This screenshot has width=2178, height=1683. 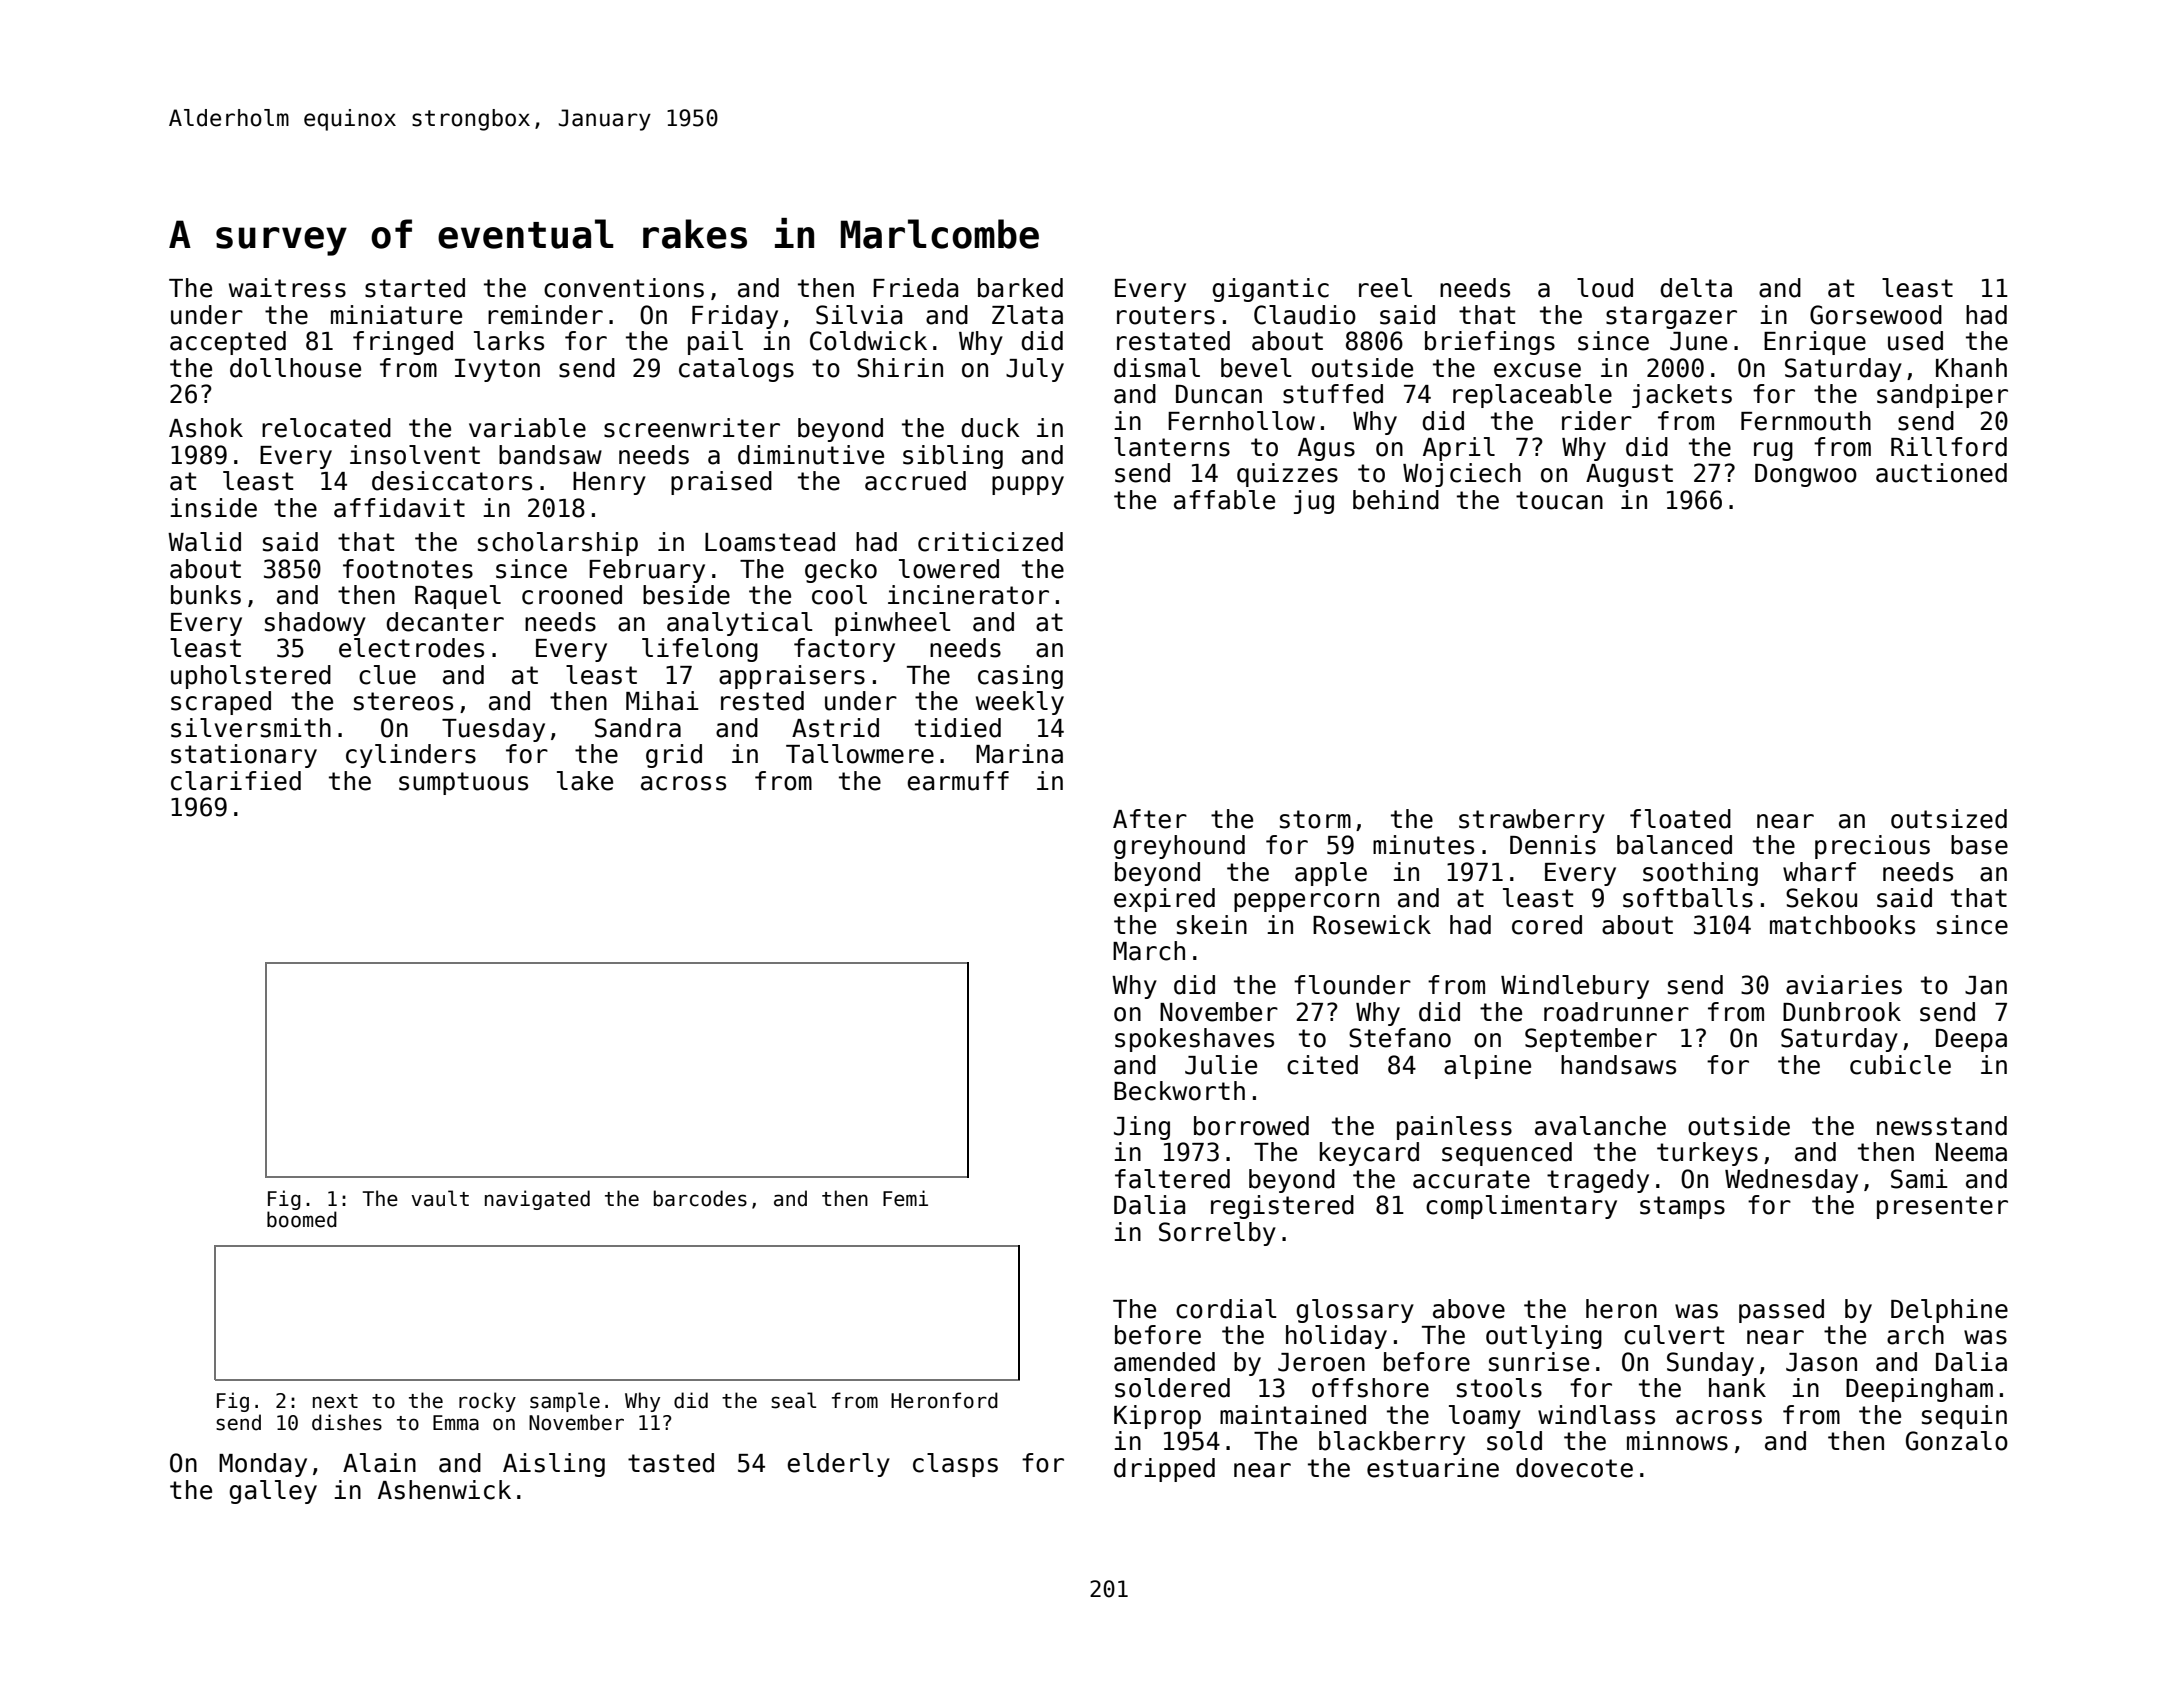 What do you see at coordinates (1949, 819) in the screenshot?
I see `outsized` at bounding box center [1949, 819].
